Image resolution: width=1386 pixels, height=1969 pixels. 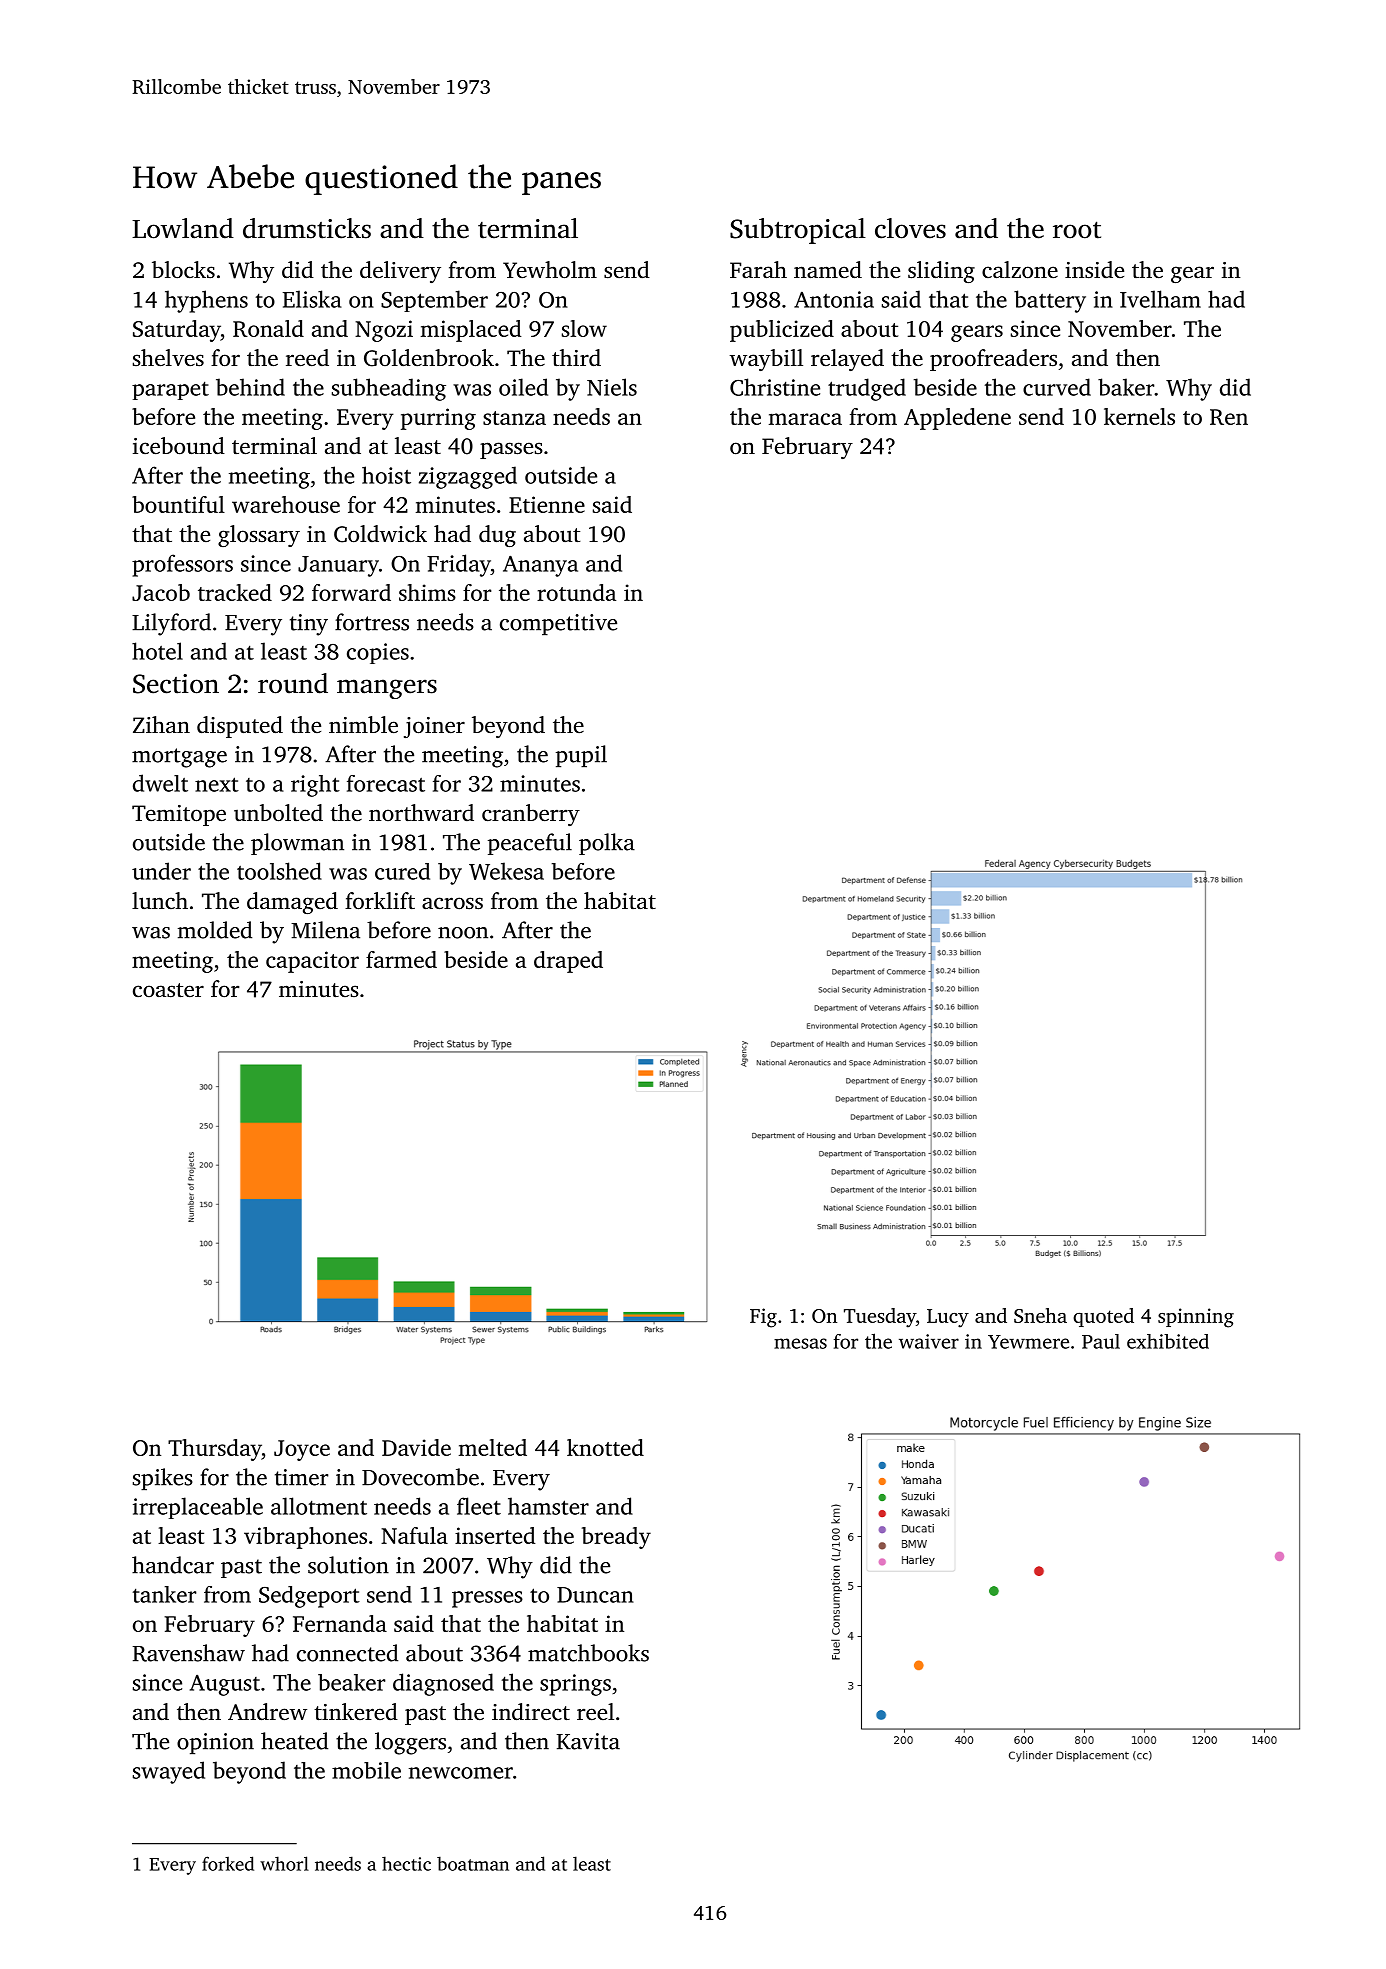 I want to click on root, so click(x=1077, y=230).
